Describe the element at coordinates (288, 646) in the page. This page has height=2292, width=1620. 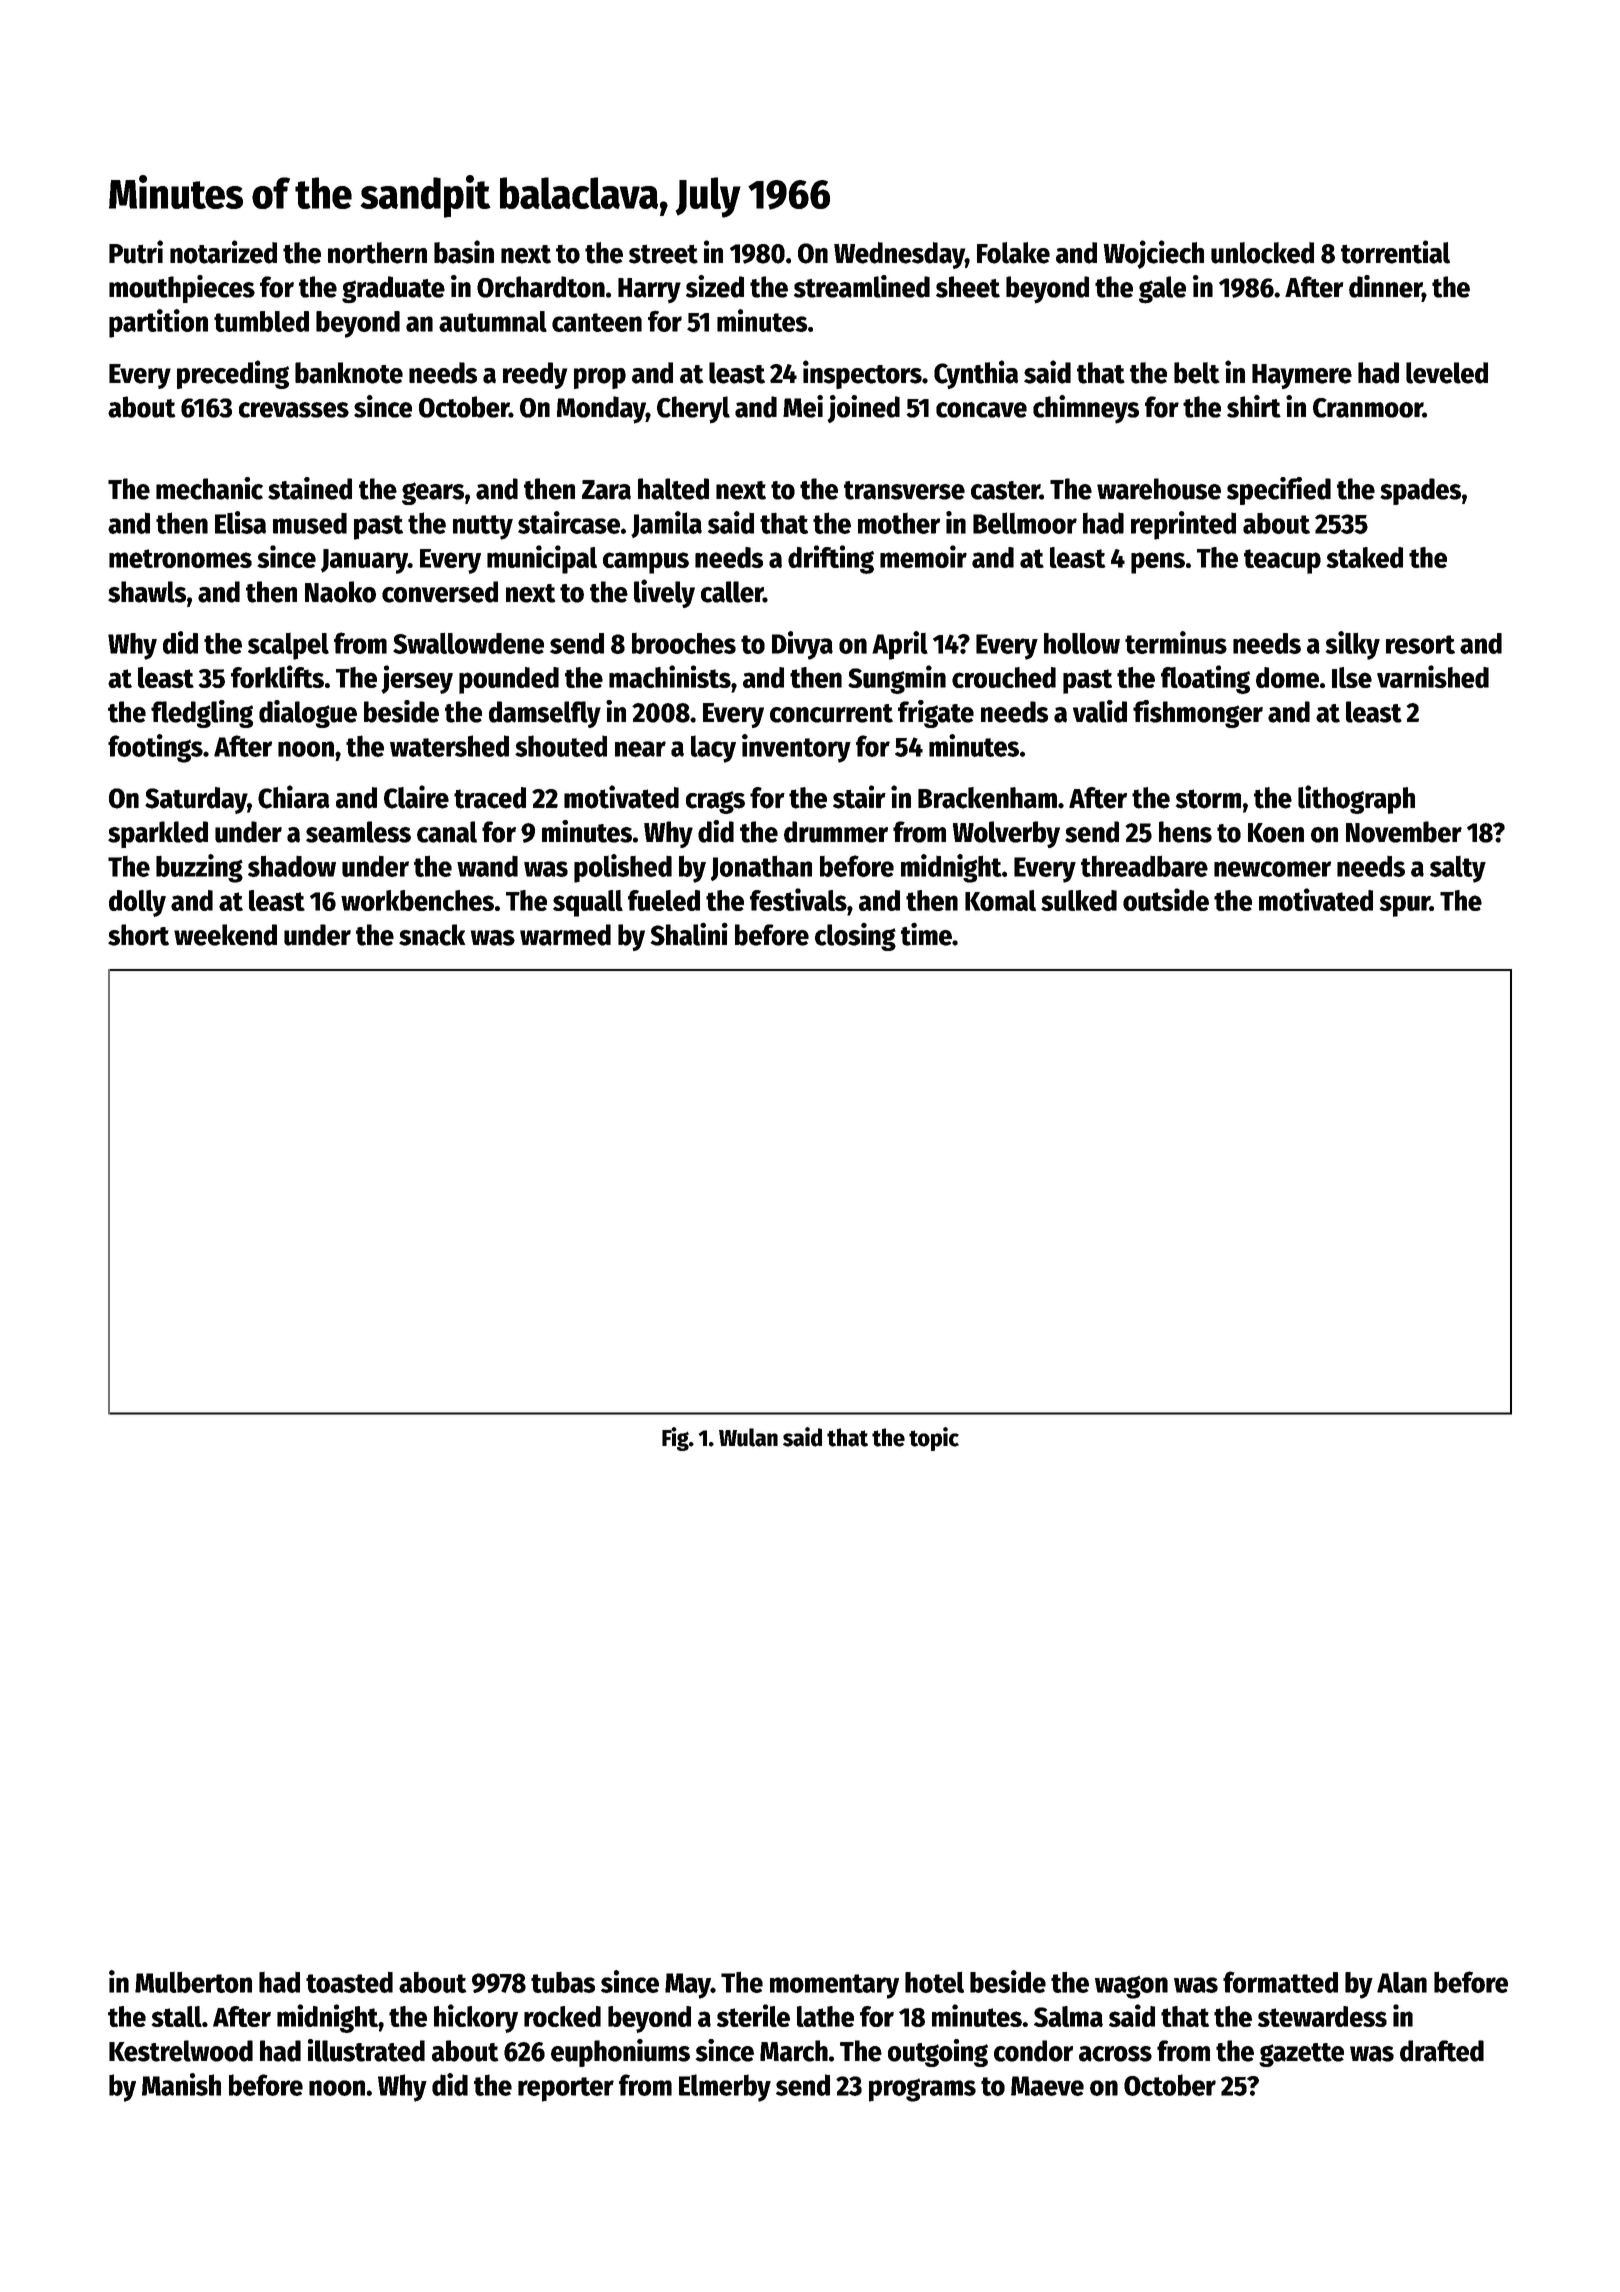
I see `scalpel` at that location.
